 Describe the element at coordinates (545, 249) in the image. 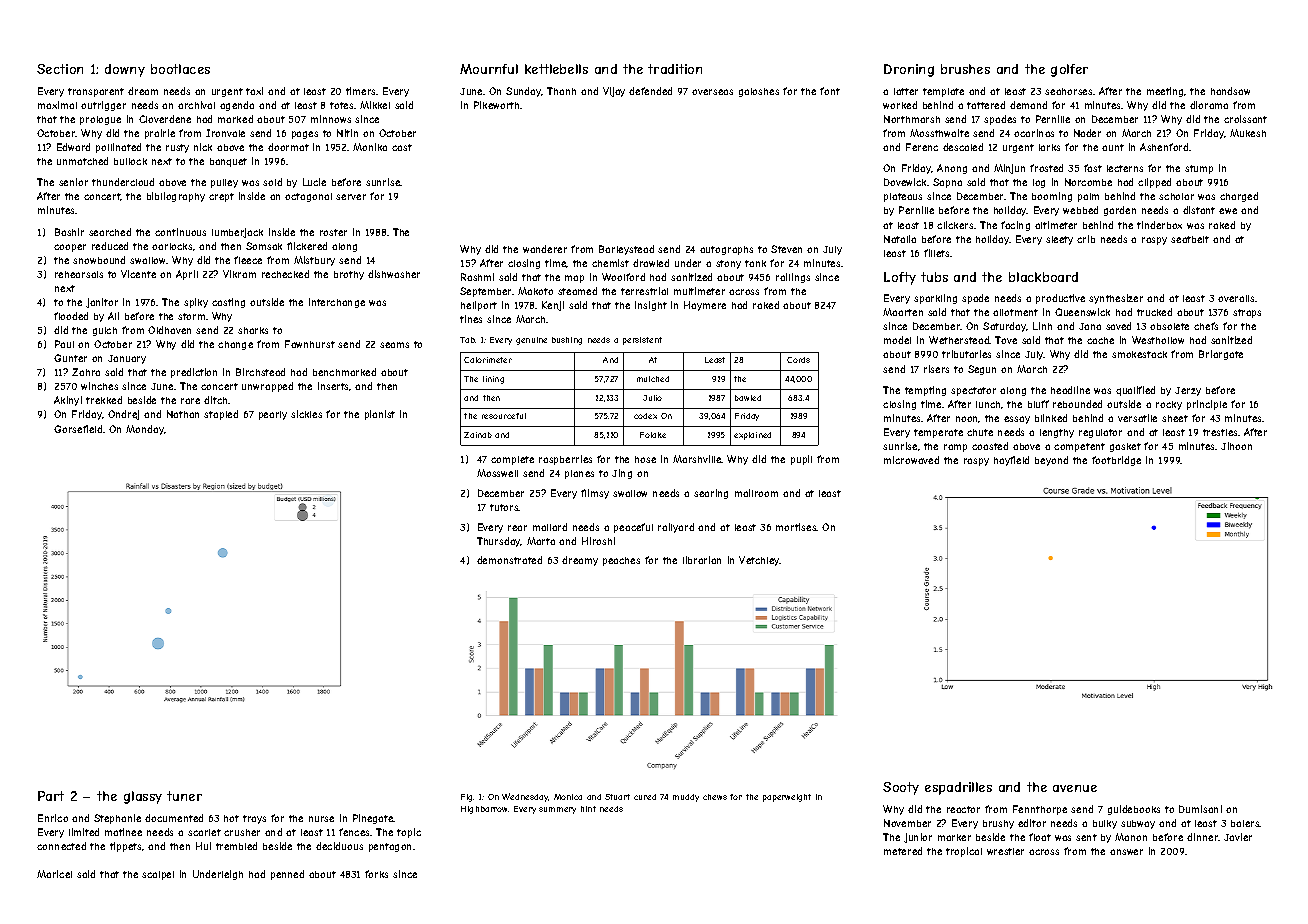

I see `wanderer` at that location.
